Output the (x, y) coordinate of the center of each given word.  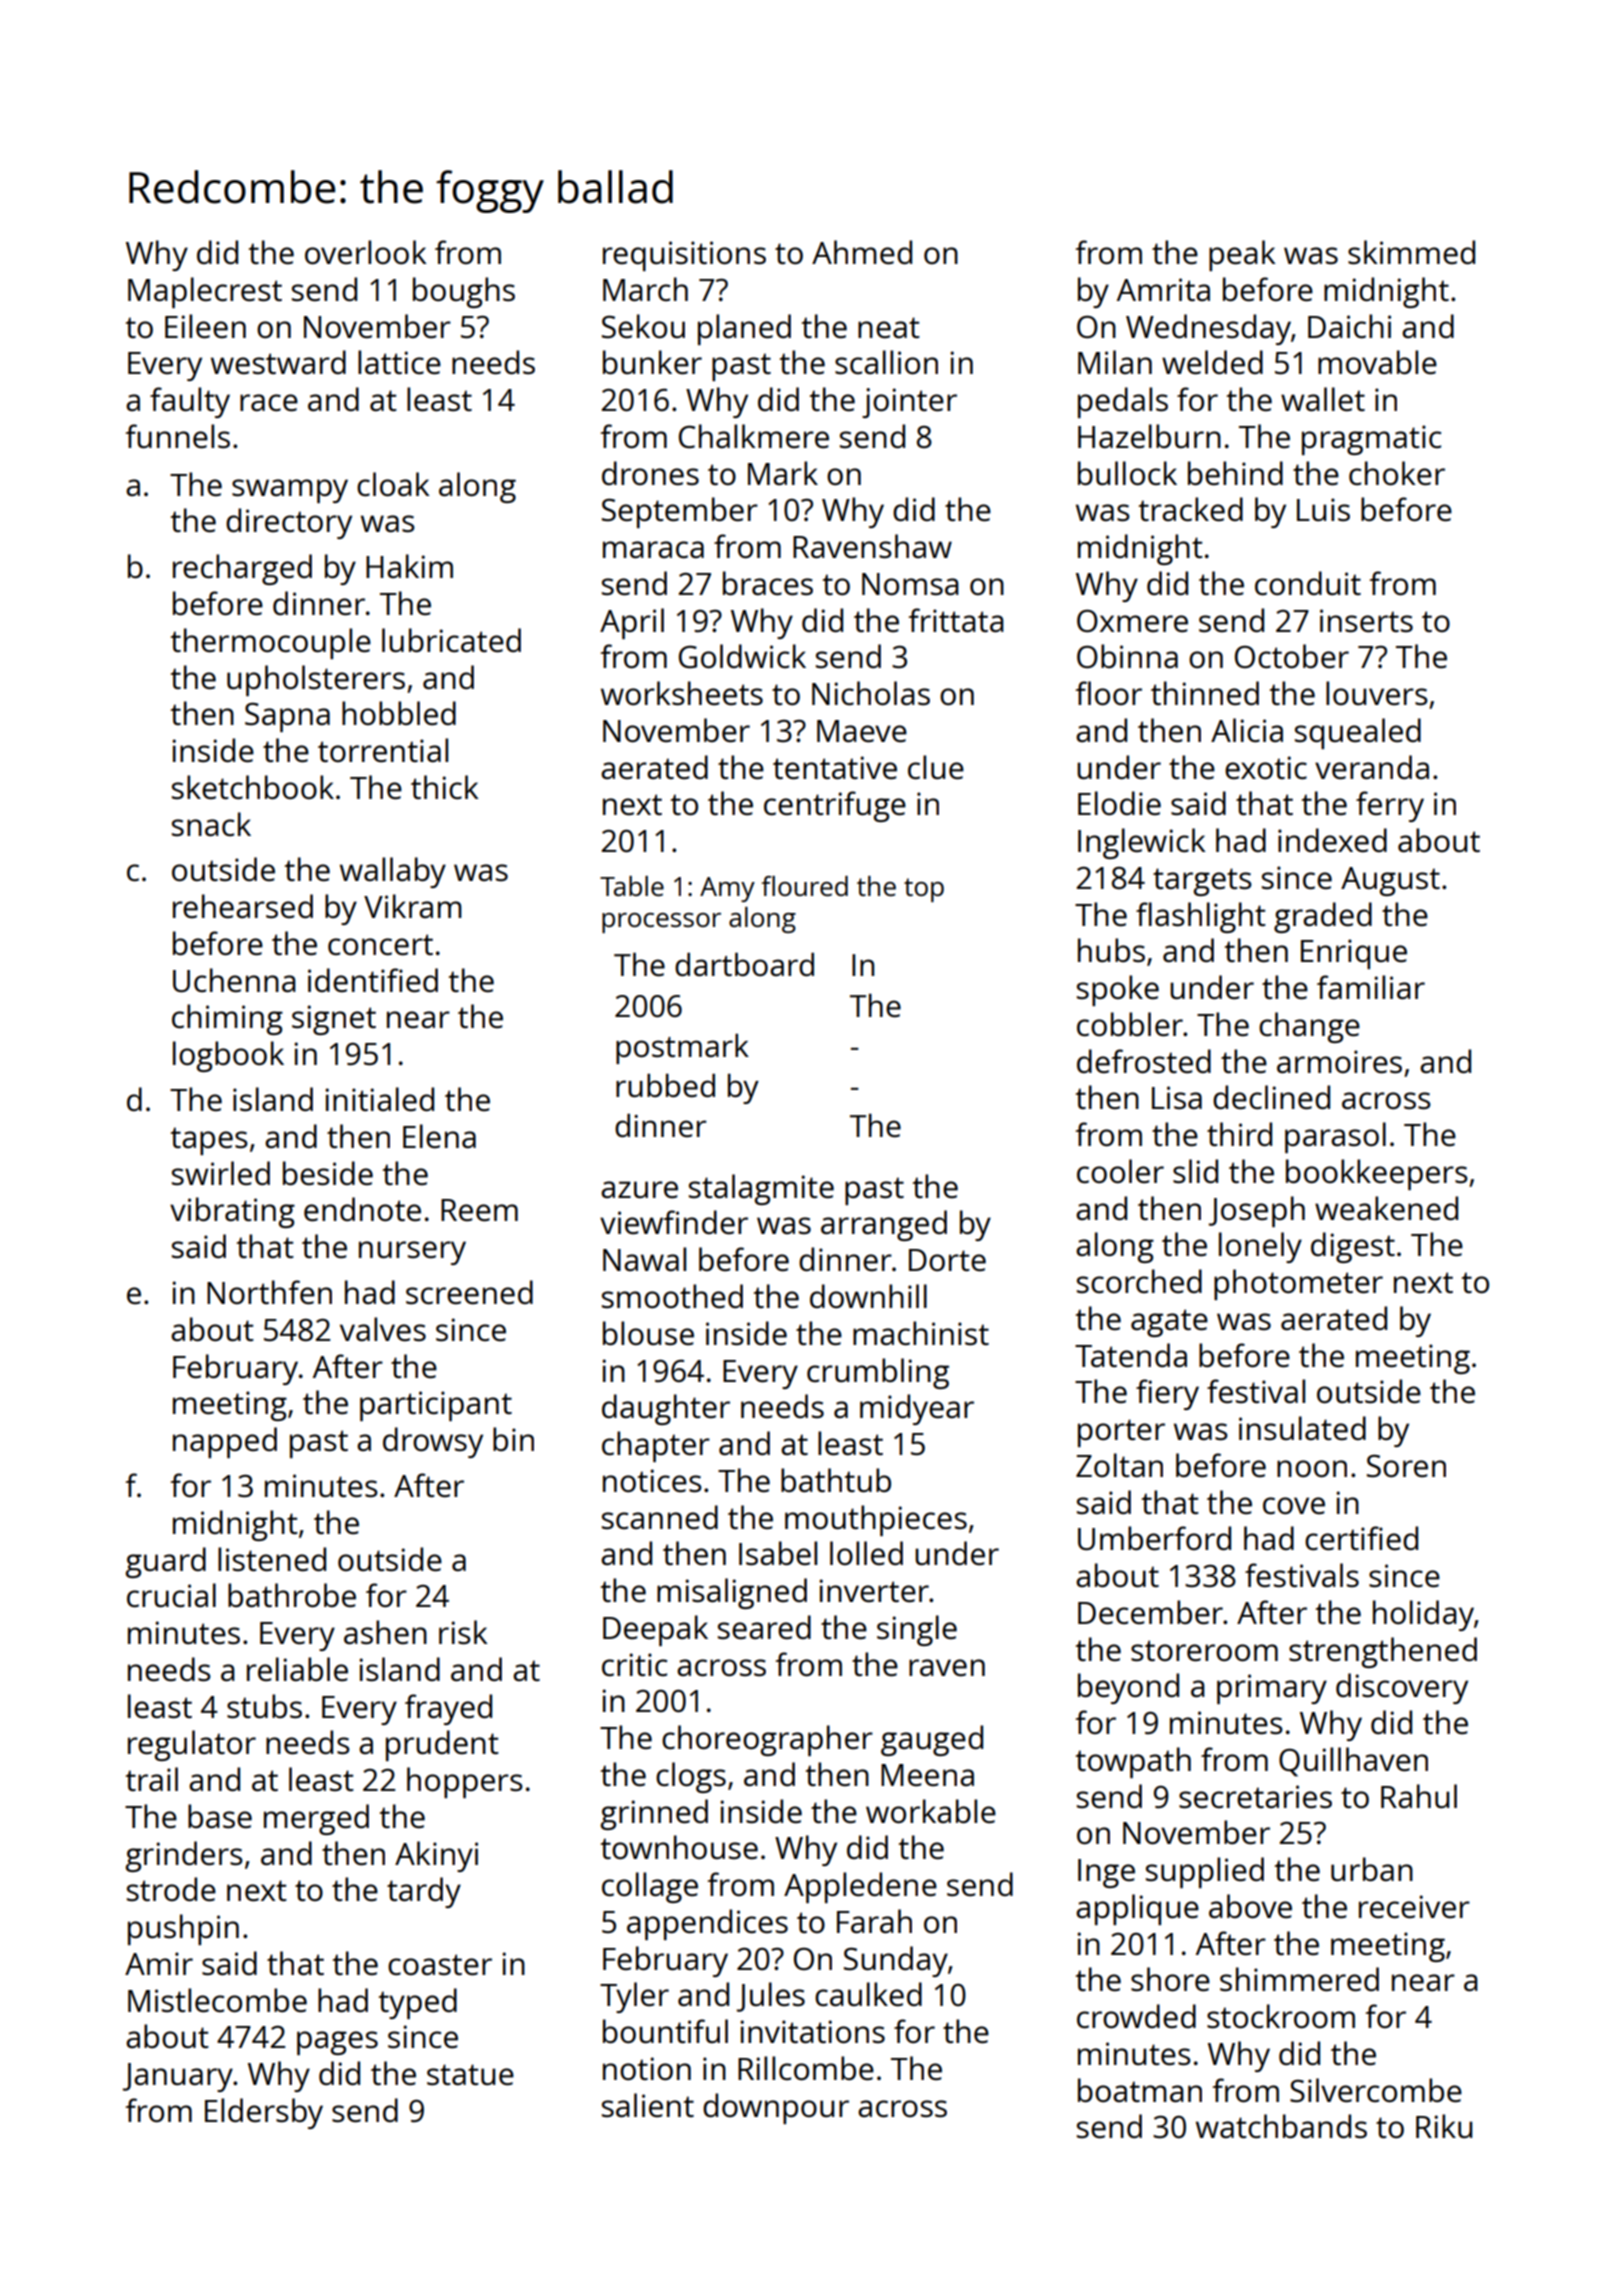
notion (647, 2068)
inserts (1366, 621)
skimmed (1411, 252)
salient (648, 2105)
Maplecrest (205, 292)
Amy (727, 889)
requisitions (684, 256)
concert (380, 945)
